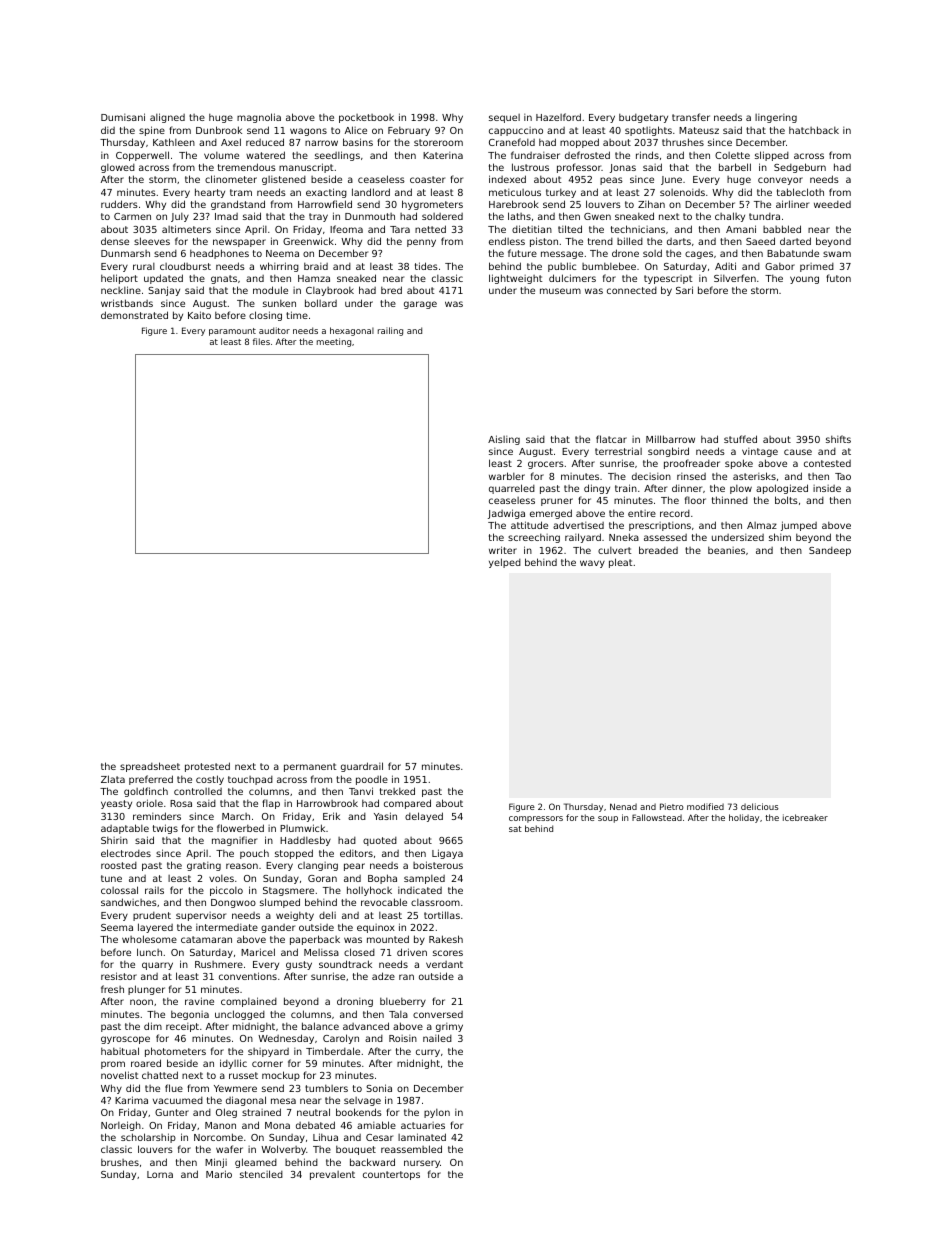 The width and height of the image is (952, 1233). Describe the element at coordinates (512, 142) in the image. I see `Cranefold` at that location.
